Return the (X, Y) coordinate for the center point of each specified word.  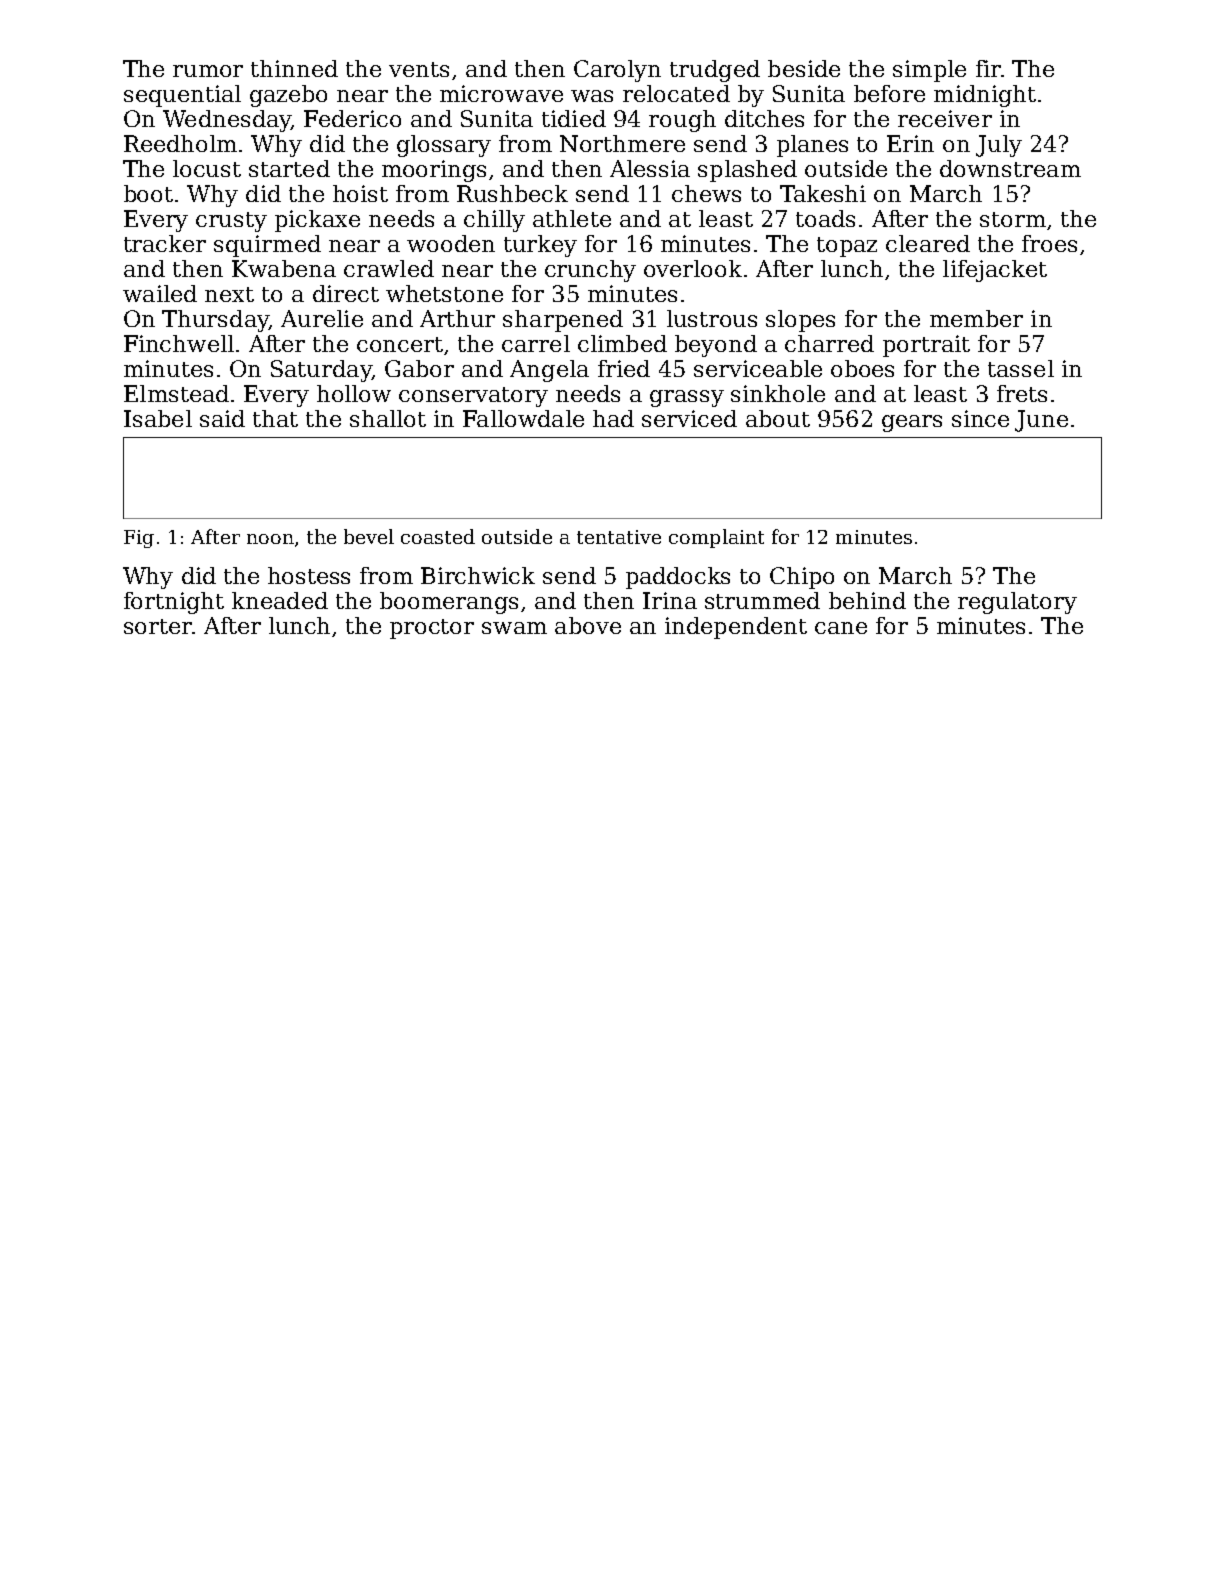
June (1041, 421)
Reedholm (180, 143)
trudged (715, 71)
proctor (432, 629)
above (588, 625)
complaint (716, 538)
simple (929, 71)
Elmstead (176, 393)
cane (841, 628)
